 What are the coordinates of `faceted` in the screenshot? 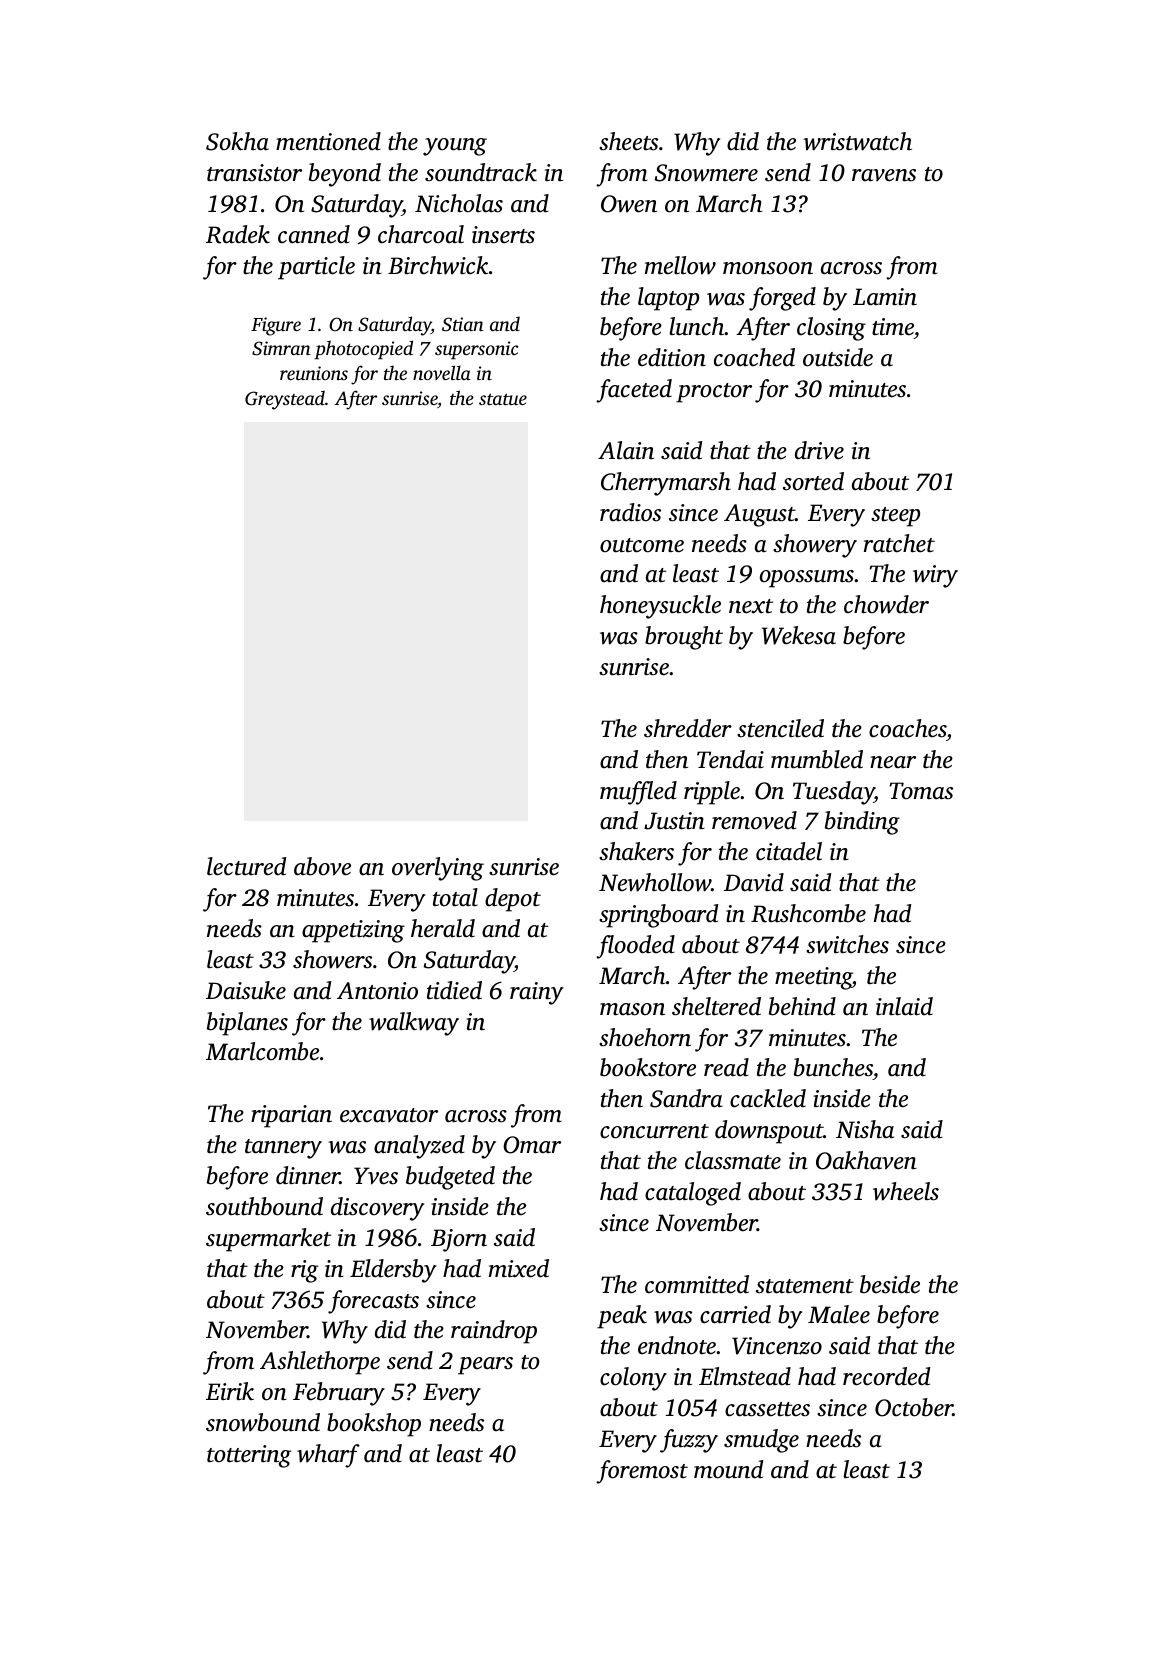 It's located at (634, 391).
